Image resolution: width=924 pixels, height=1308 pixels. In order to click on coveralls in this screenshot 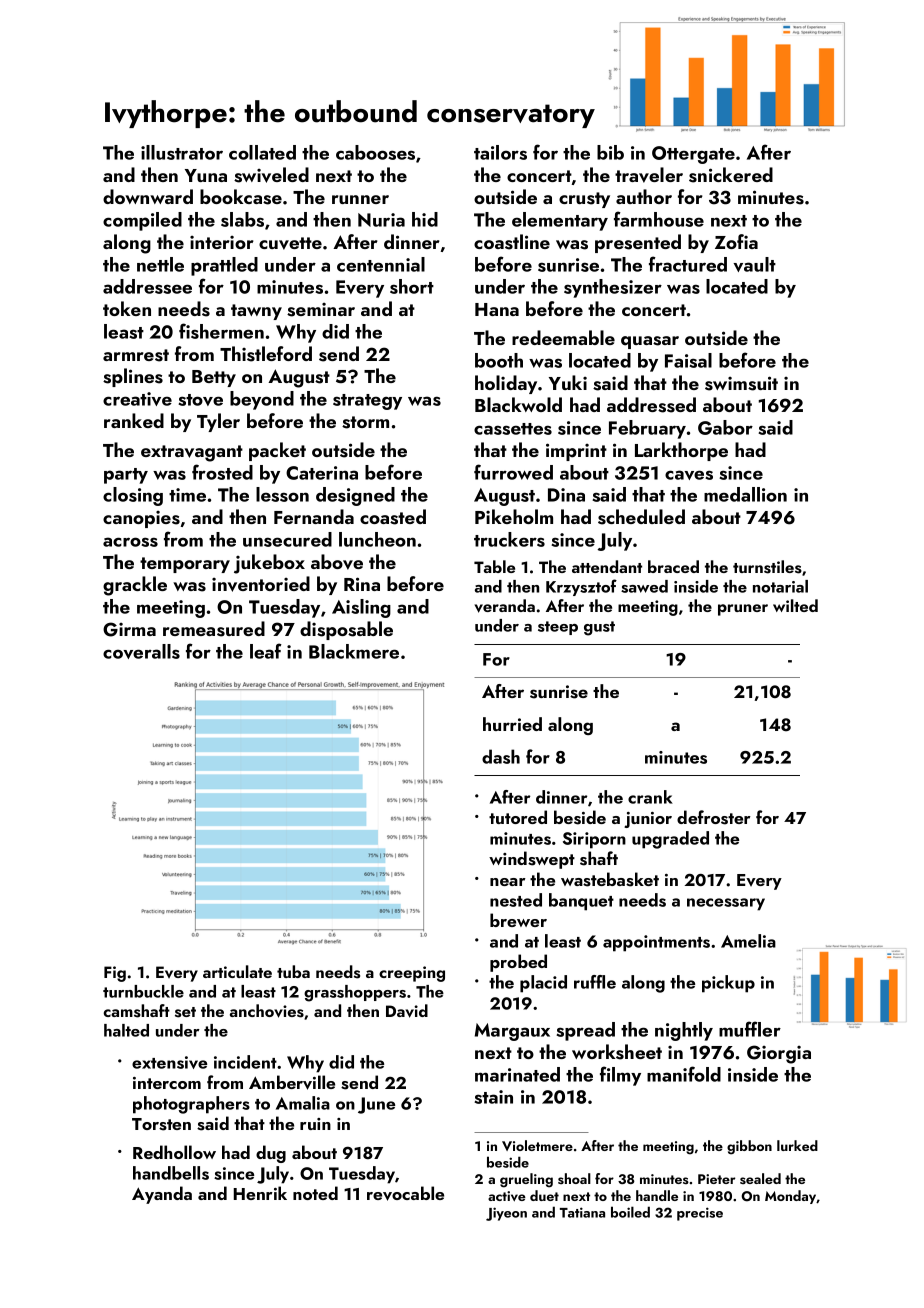, I will do `click(141, 651)`.
